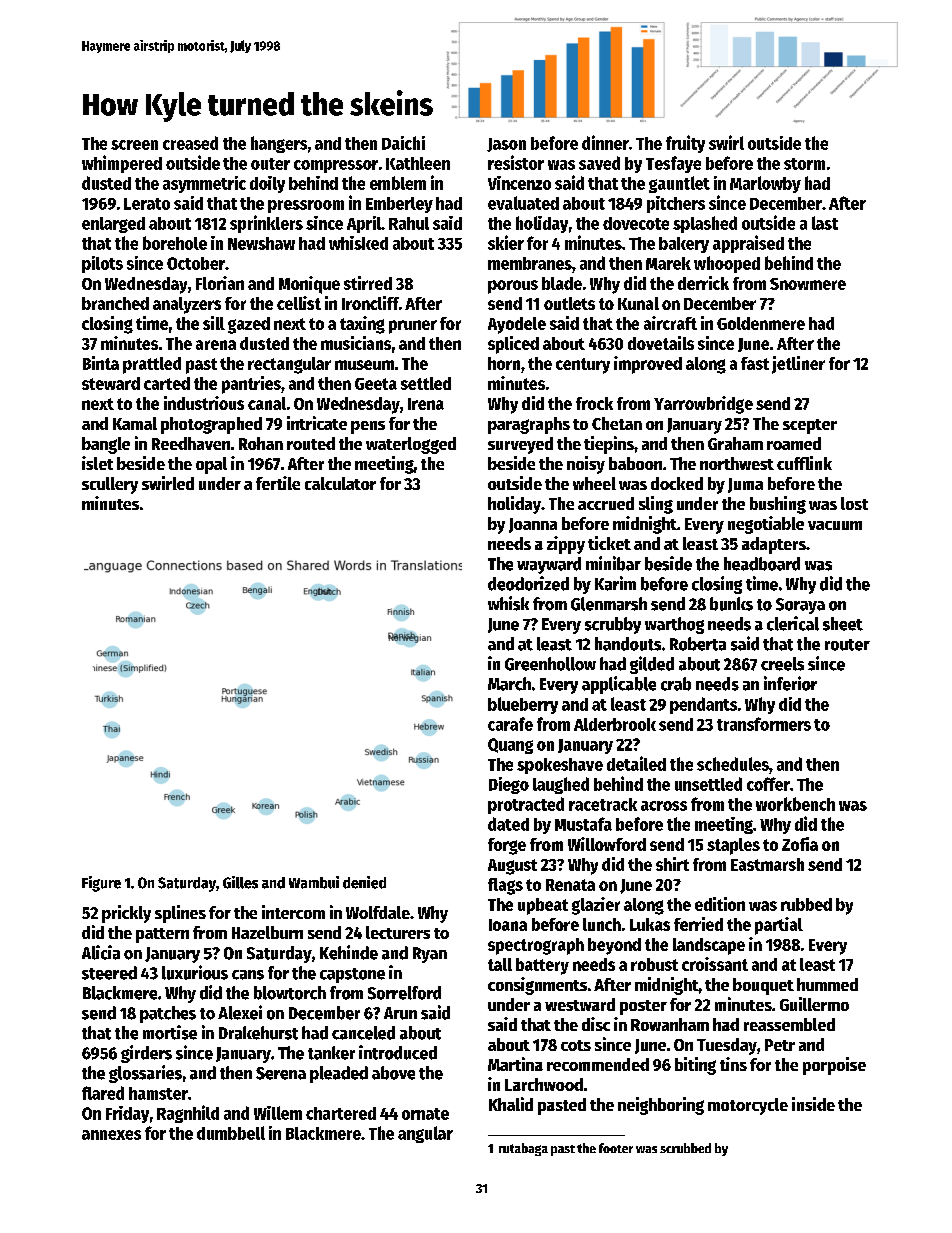  What do you see at coordinates (403, 143) in the screenshot?
I see `Daichi` at bounding box center [403, 143].
